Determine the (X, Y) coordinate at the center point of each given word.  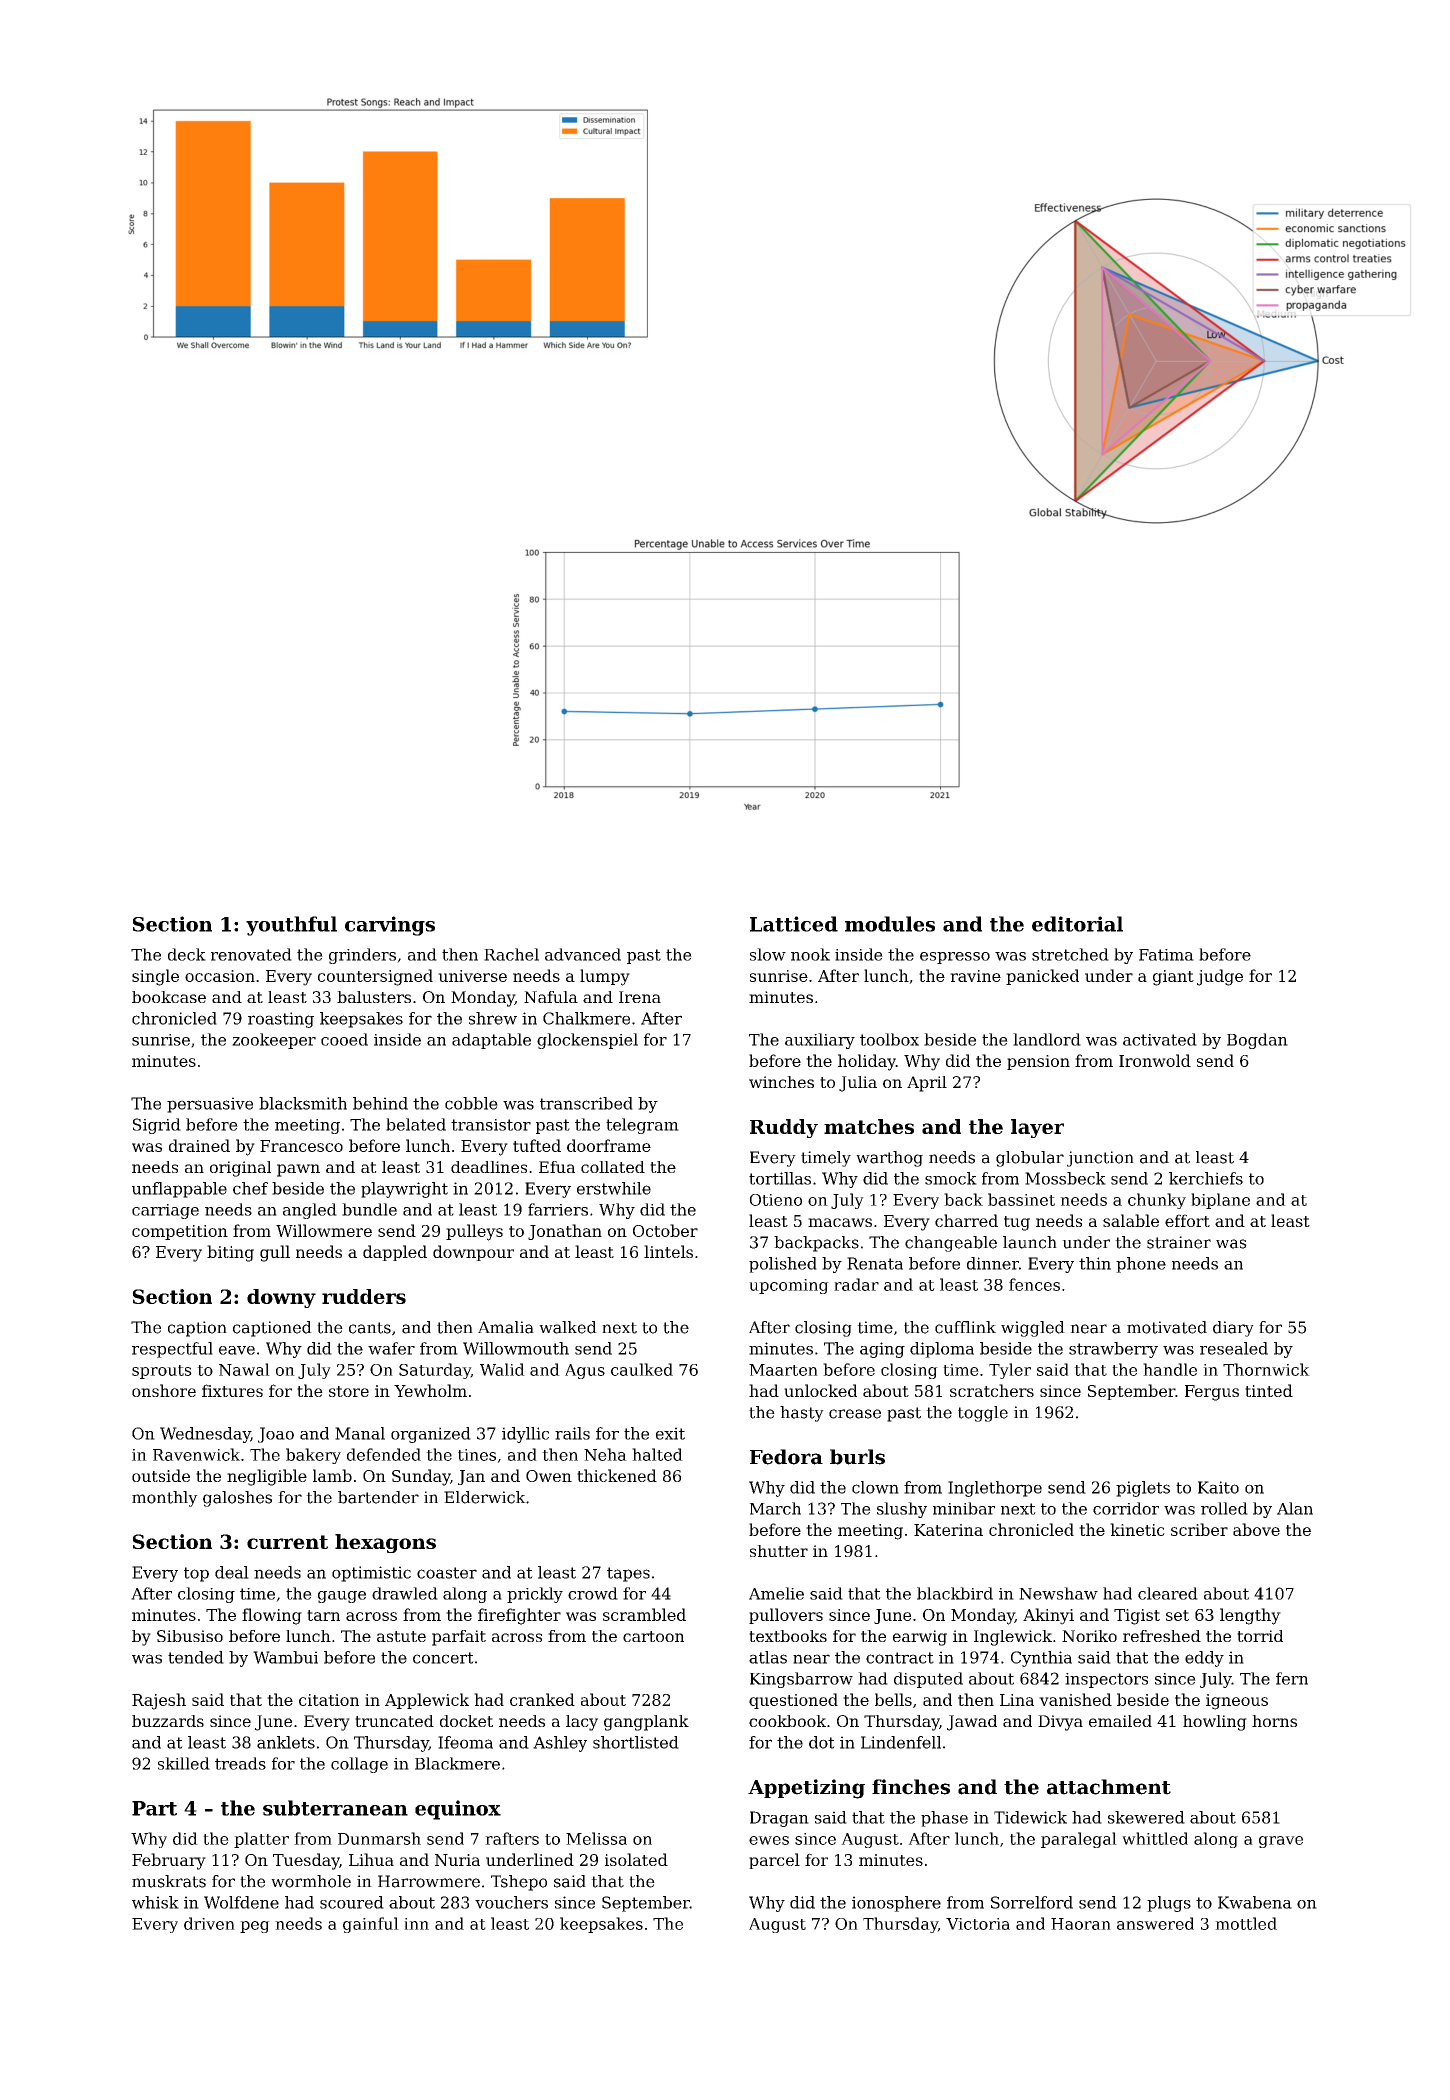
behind (380, 1103)
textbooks (788, 1636)
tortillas (780, 1178)
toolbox (889, 1039)
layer (1037, 1128)
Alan (1295, 1508)
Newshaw (1058, 1593)
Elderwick (485, 1497)
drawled (405, 1593)
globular (1030, 1159)
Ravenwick (196, 1454)
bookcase (169, 997)
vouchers (511, 1902)
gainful (371, 1925)
